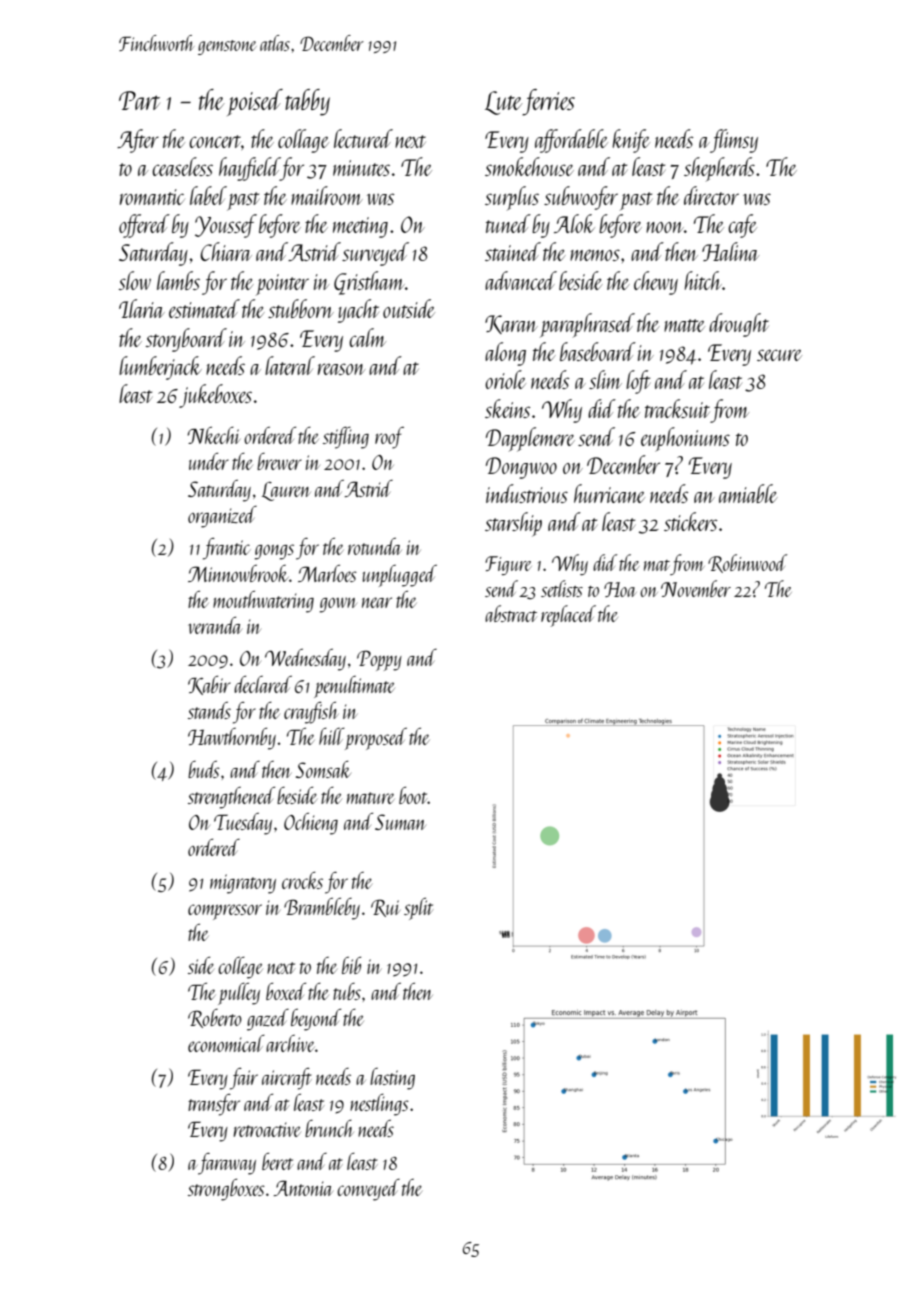  I want to click on stubborn, so click(301, 308).
